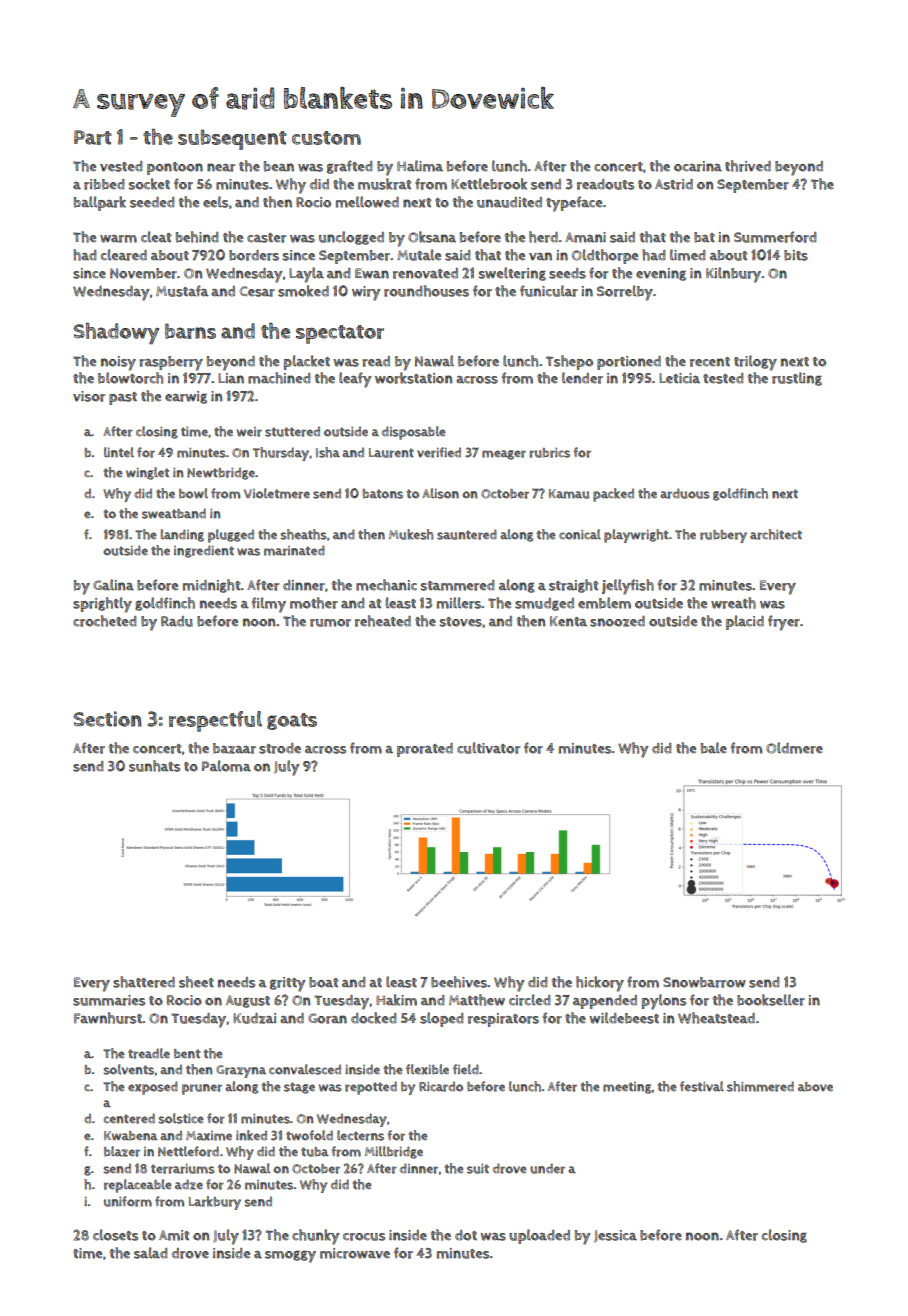  Describe the element at coordinates (815, 1087) in the screenshot. I see `above` at that location.
